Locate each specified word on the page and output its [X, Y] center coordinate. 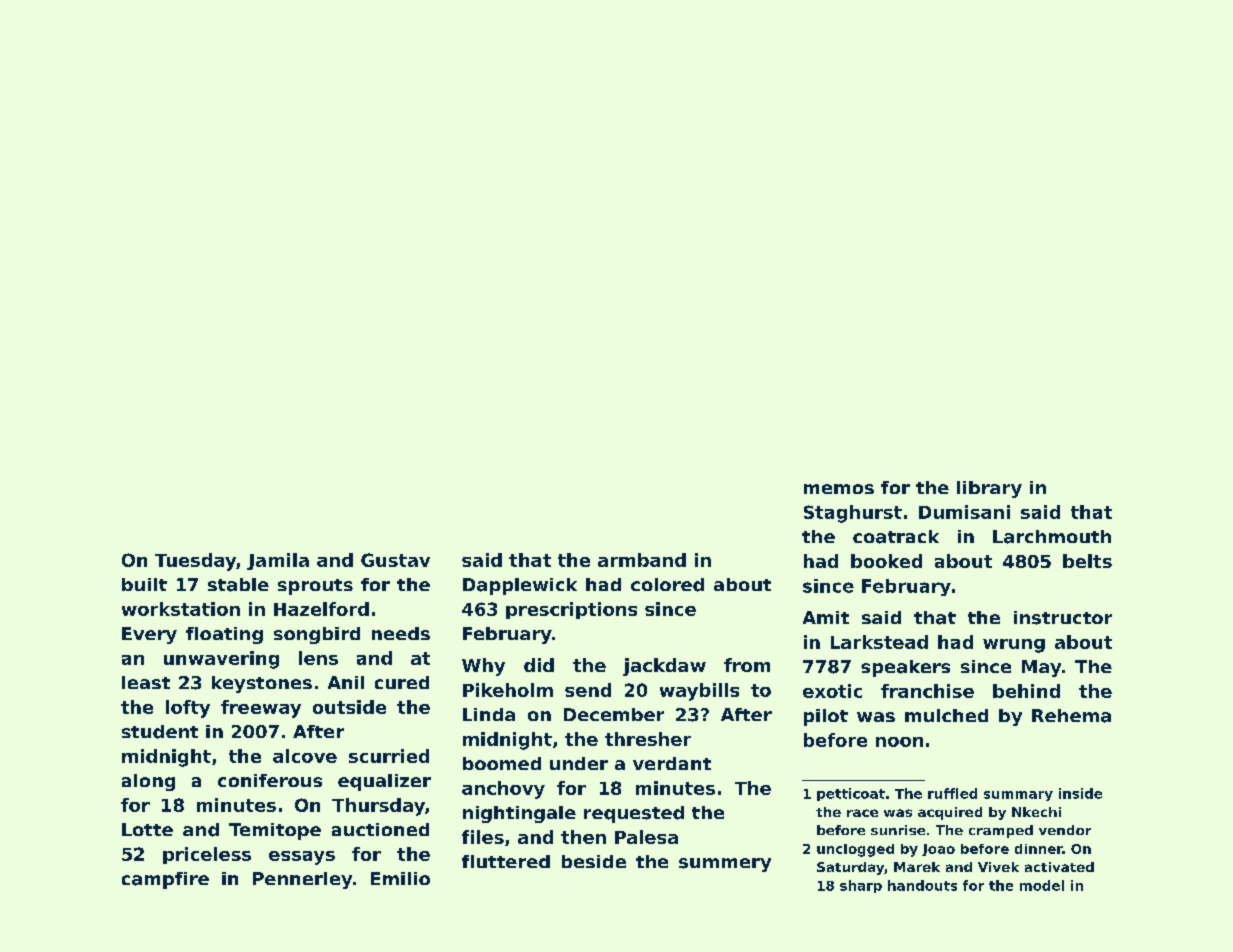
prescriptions [571, 610]
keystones [262, 684]
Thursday [378, 807]
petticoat [851, 794]
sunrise [898, 830]
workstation [181, 609]
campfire [165, 880]
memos [839, 489]
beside [594, 861]
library [989, 489]
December [614, 714]
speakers [905, 668]
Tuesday [195, 562]
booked [886, 561]
